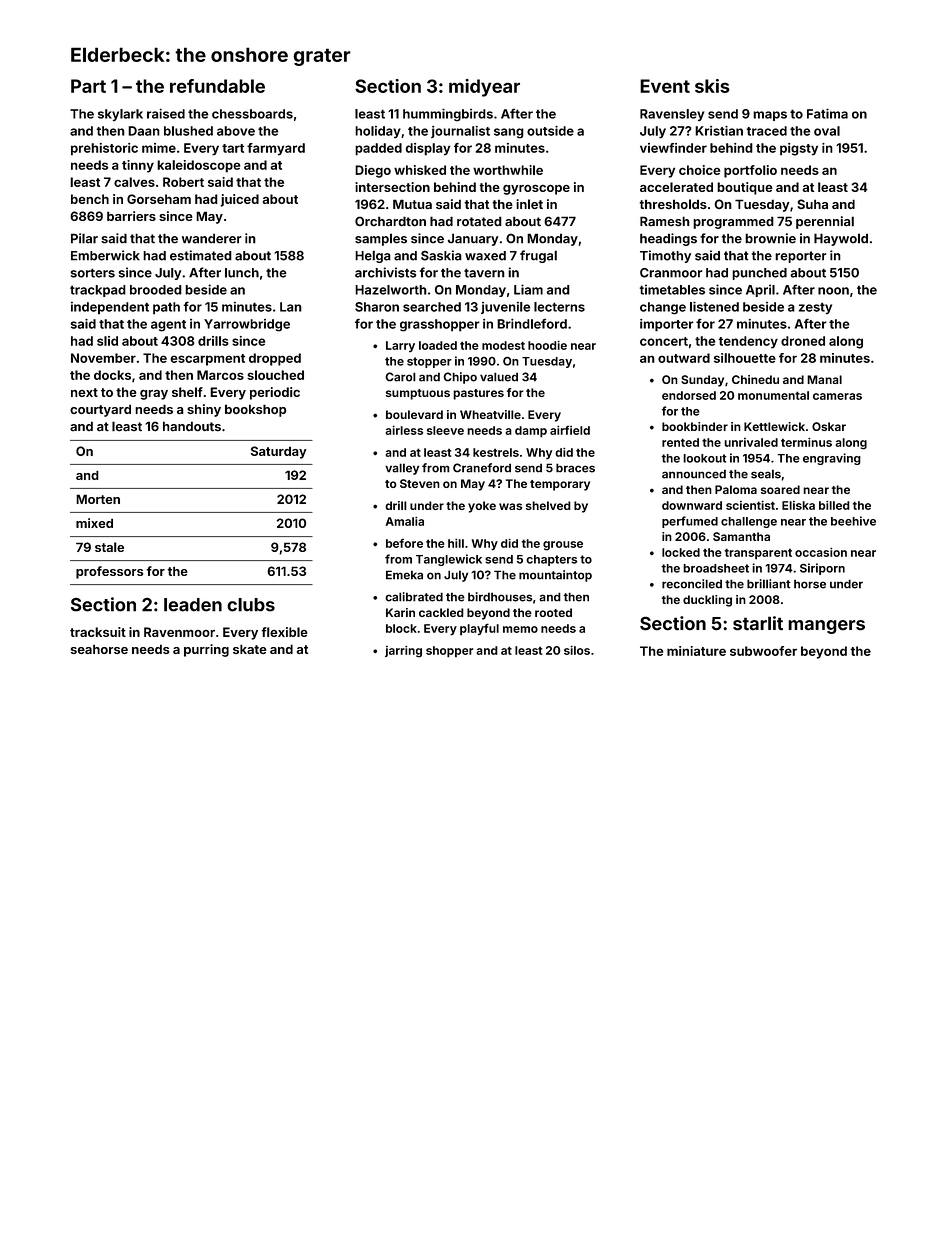 The height and width of the document is (1233, 952). What do you see at coordinates (105, 255) in the document?
I see `Emberwick` at bounding box center [105, 255].
